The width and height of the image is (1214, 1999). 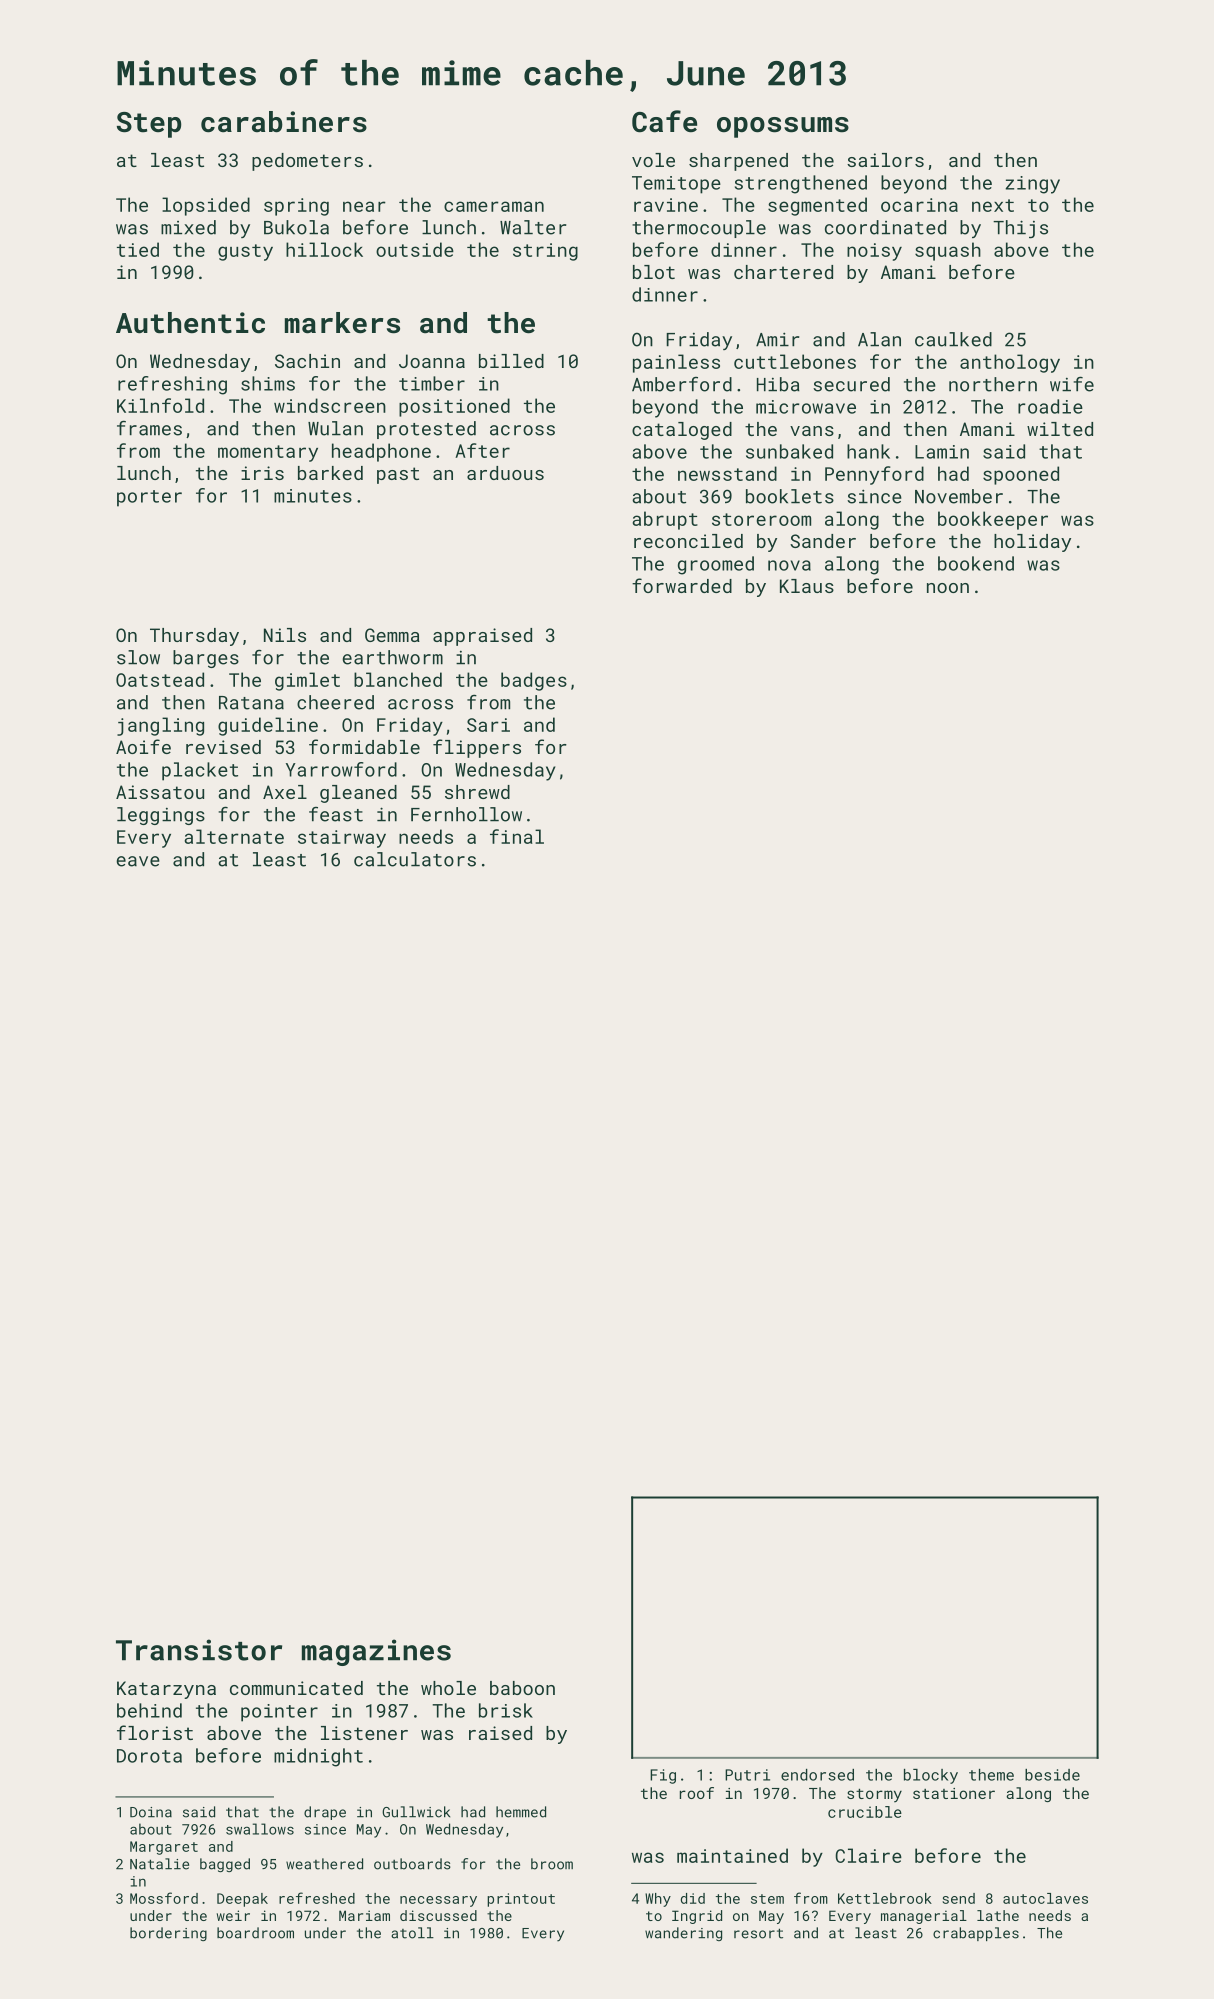 I want to click on baboon, so click(x=522, y=1688).
